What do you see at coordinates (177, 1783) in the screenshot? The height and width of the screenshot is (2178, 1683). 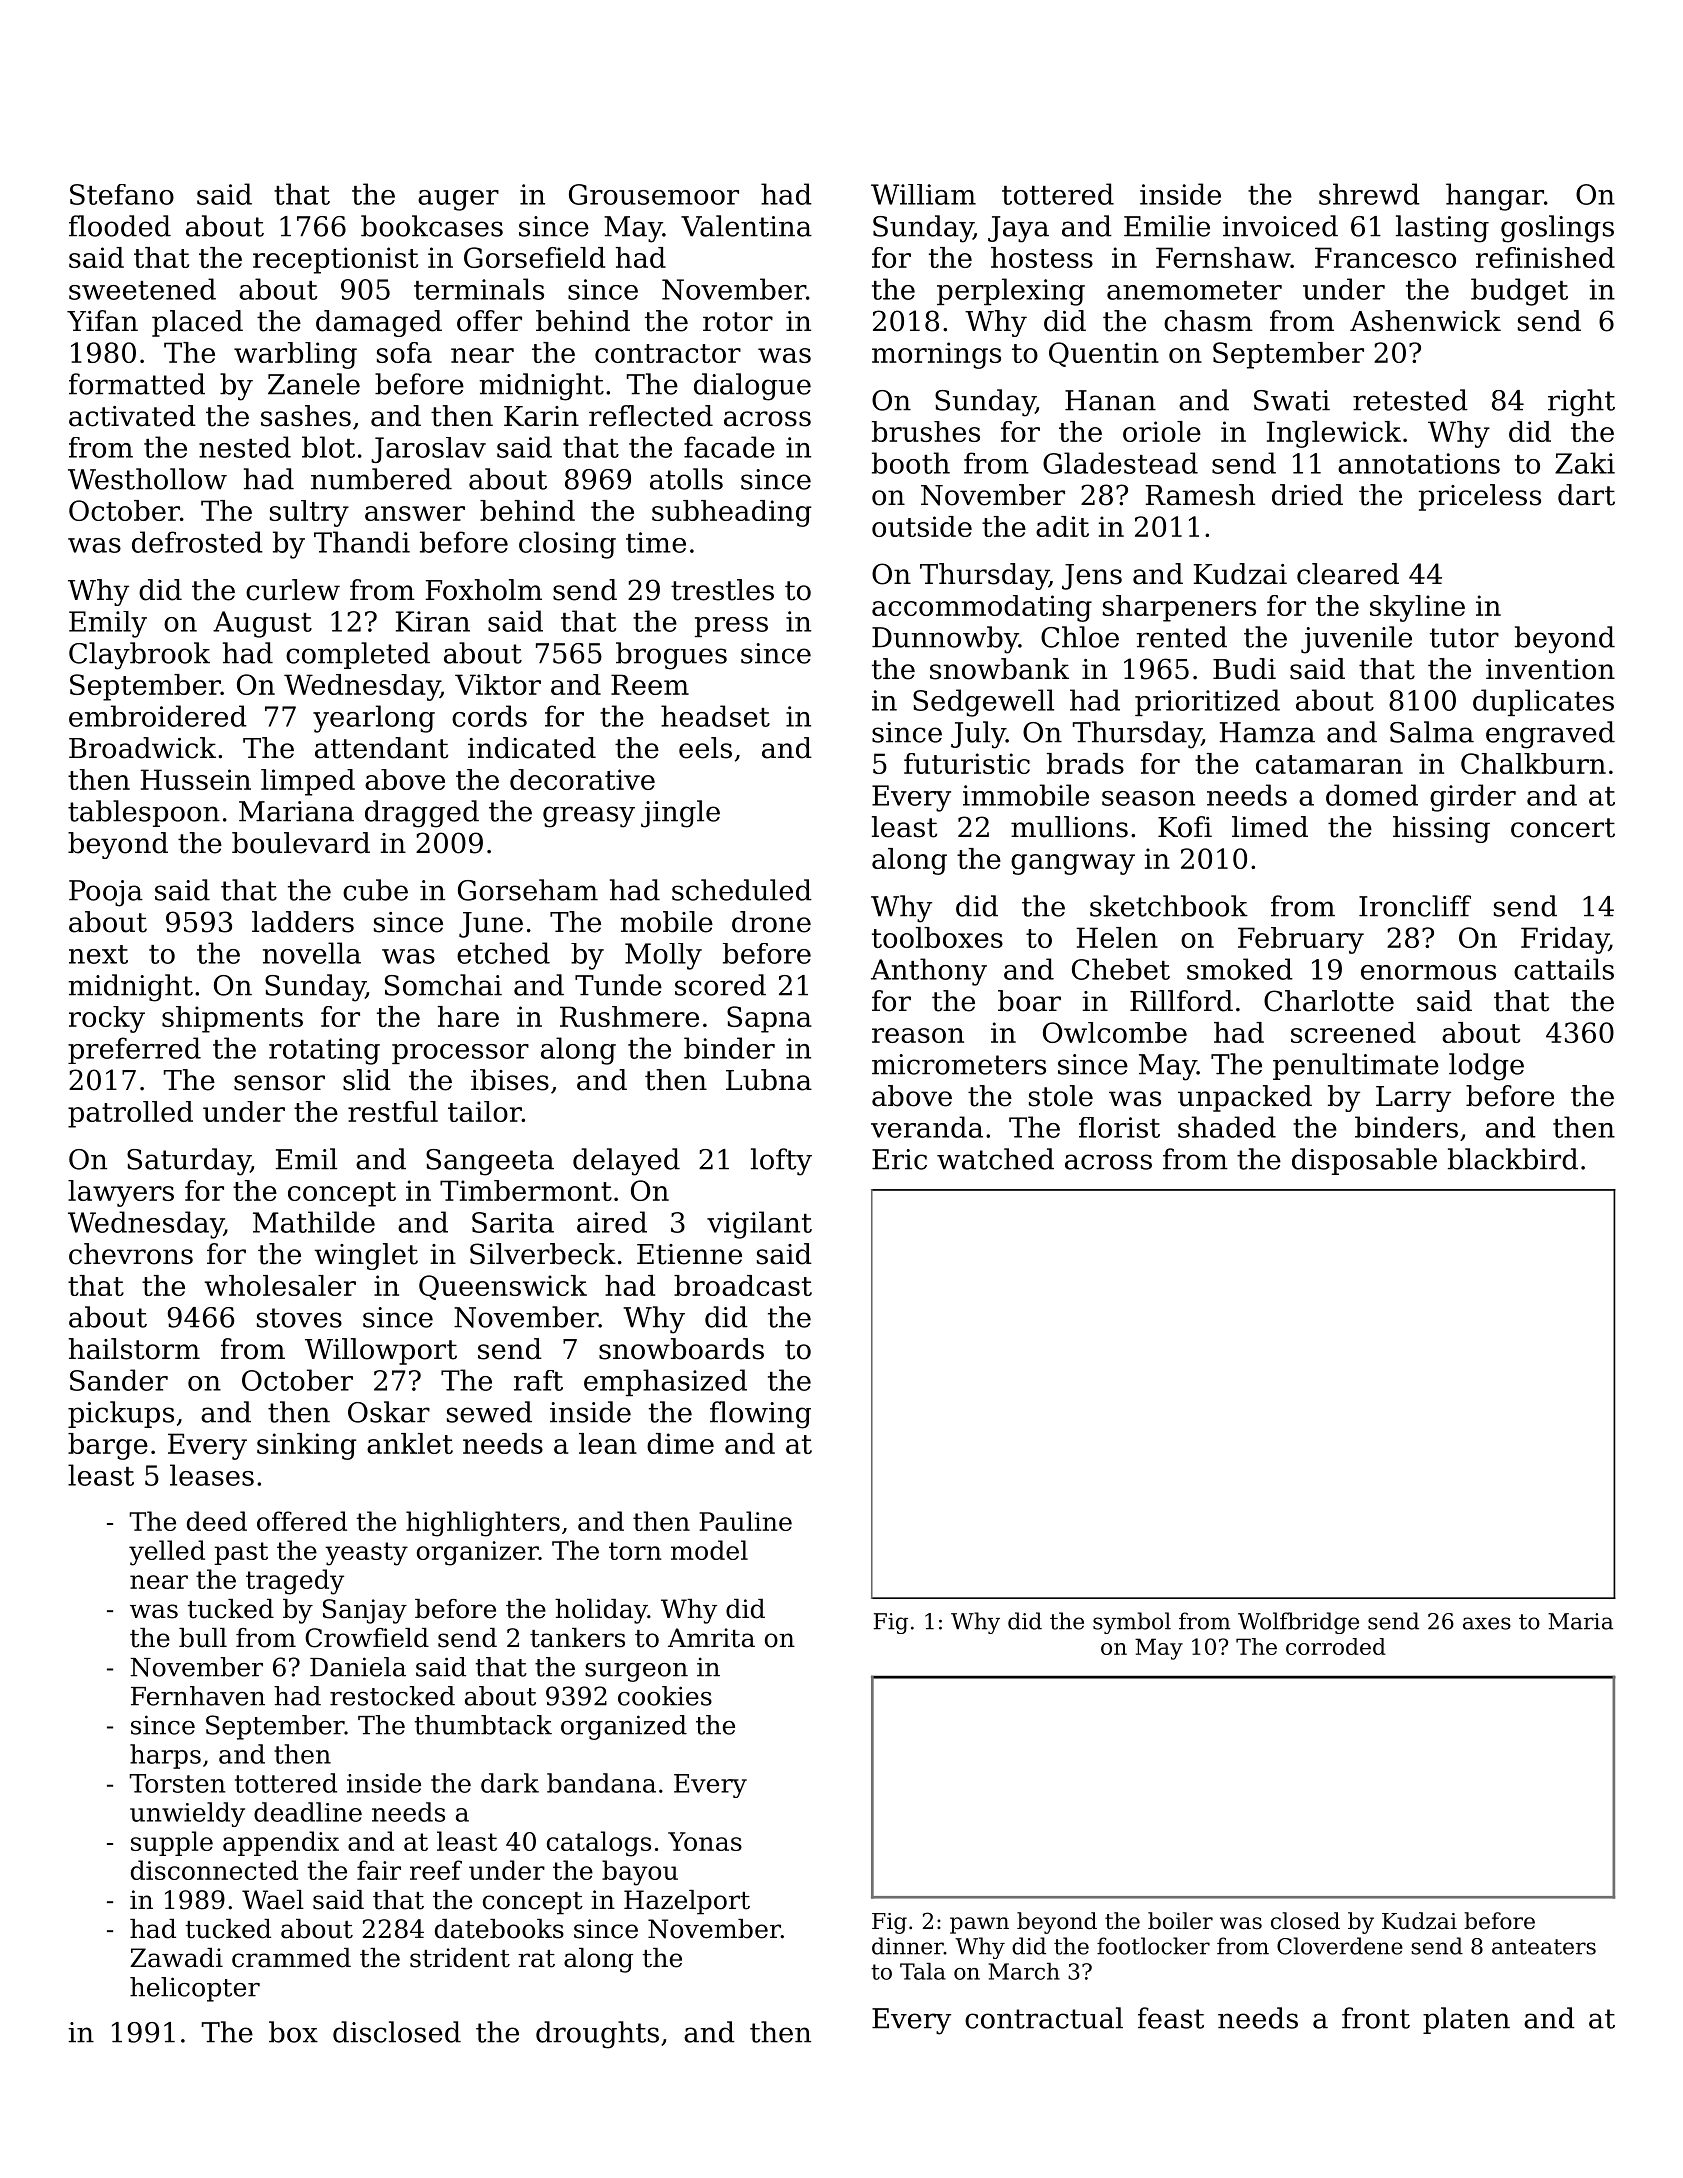 I see `Torsten` at bounding box center [177, 1783].
